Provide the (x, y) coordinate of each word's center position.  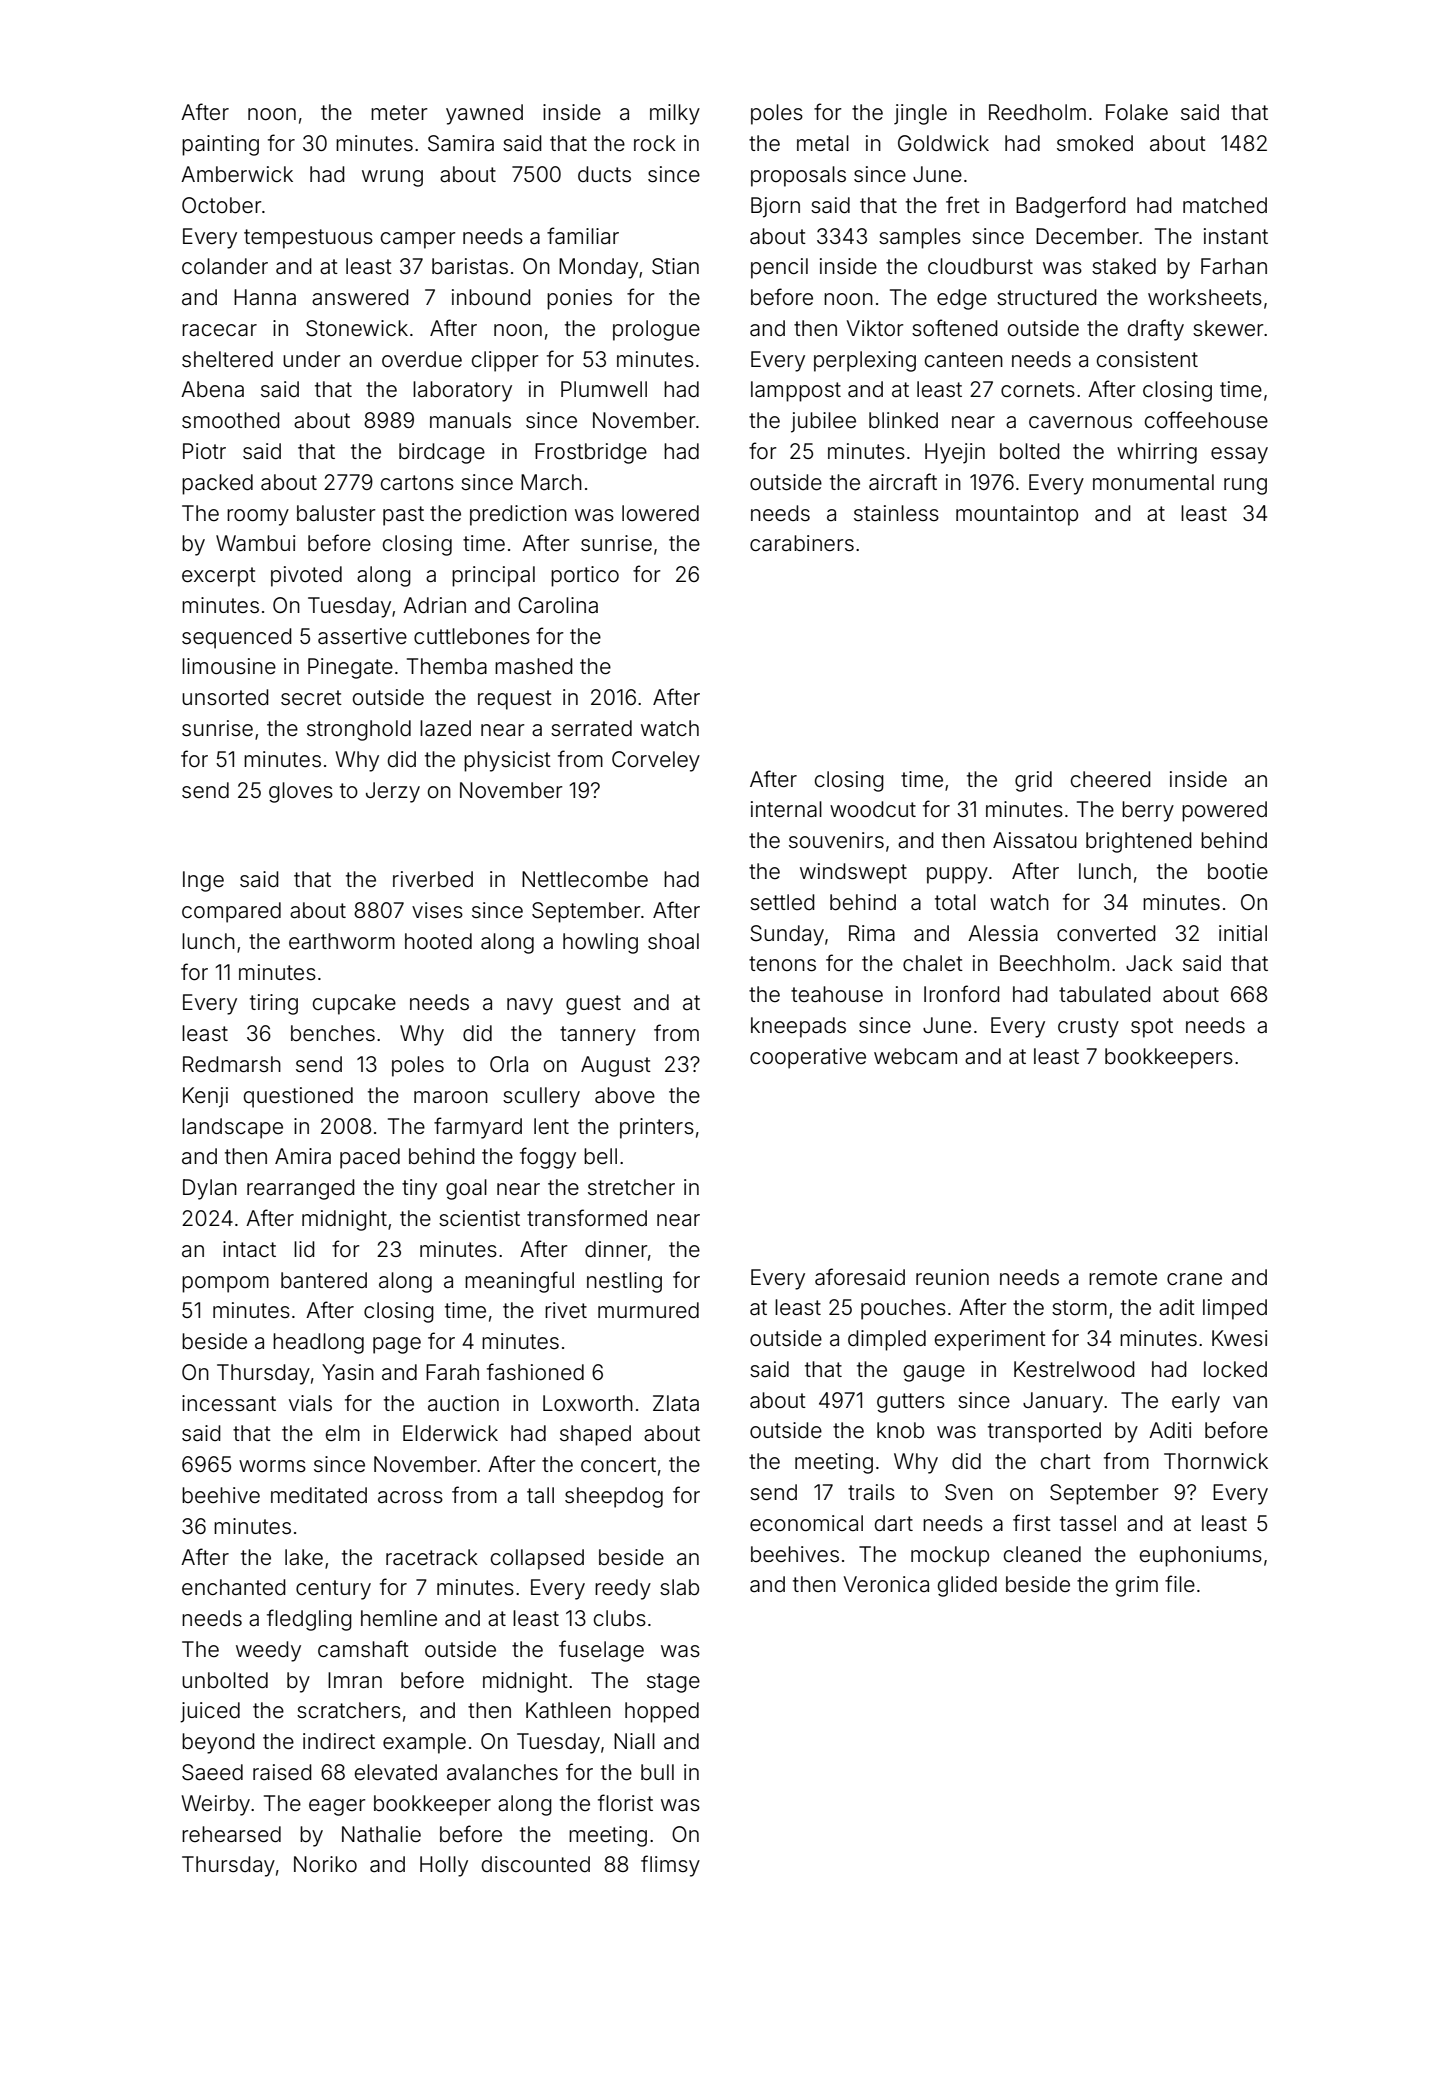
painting (220, 145)
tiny (419, 1189)
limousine (229, 666)
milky (675, 114)
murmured (648, 1310)
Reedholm (1037, 112)
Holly (444, 1866)
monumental (1153, 482)
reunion (952, 1277)
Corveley (656, 761)
